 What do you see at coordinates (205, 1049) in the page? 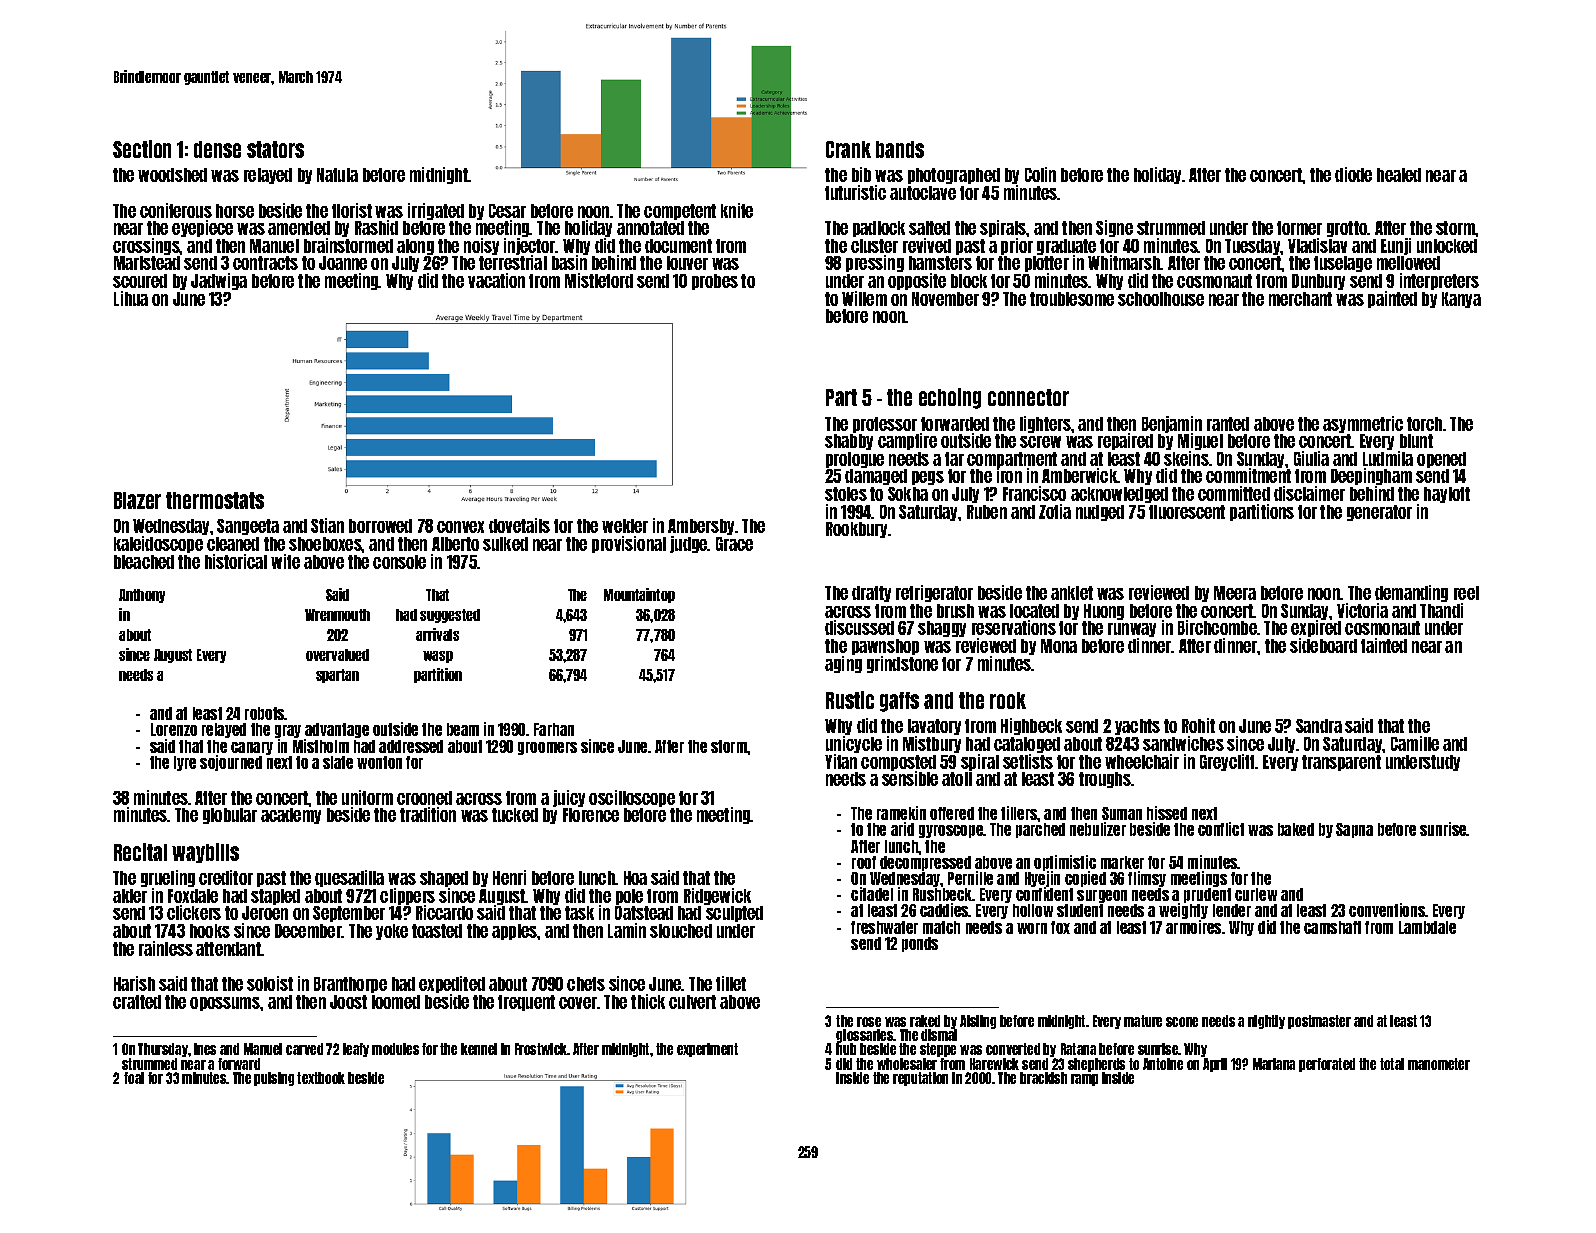
I see `Ines` at bounding box center [205, 1049].
